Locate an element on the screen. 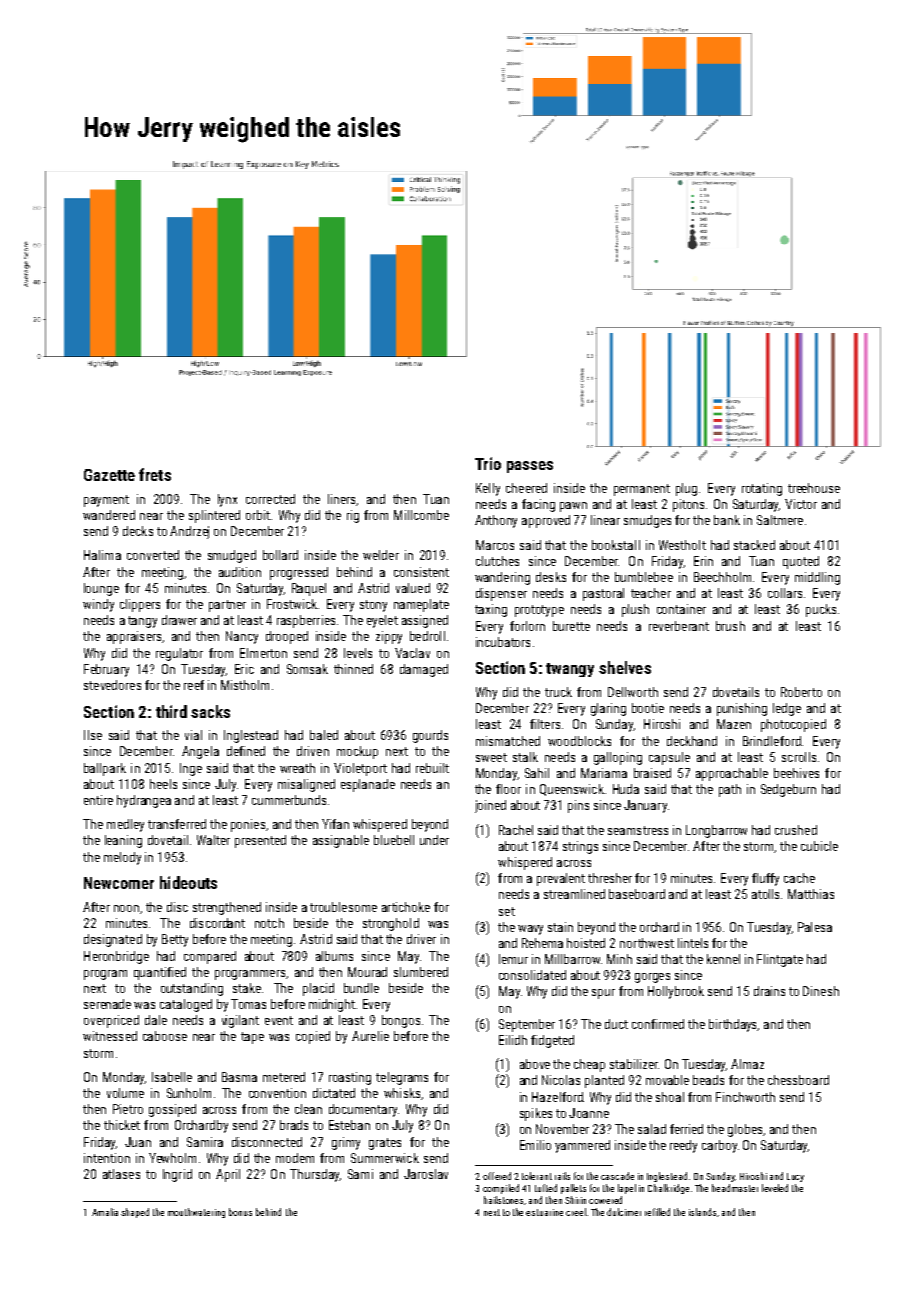 Image resolution: width=924 pixels, height=1308 pixels. Violetport is located at coordinates (360, 769).
